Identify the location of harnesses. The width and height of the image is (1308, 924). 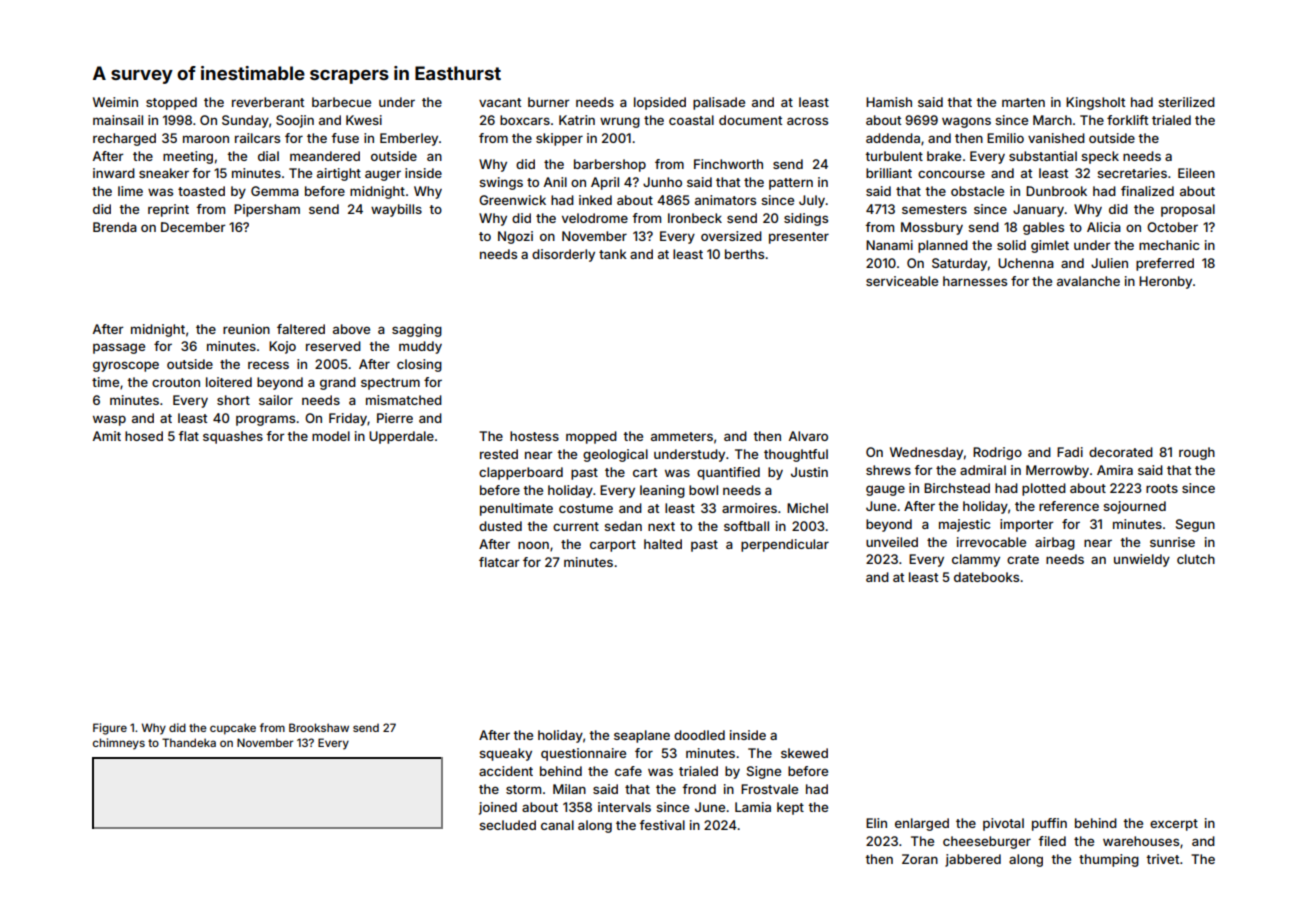
(975, 281).
